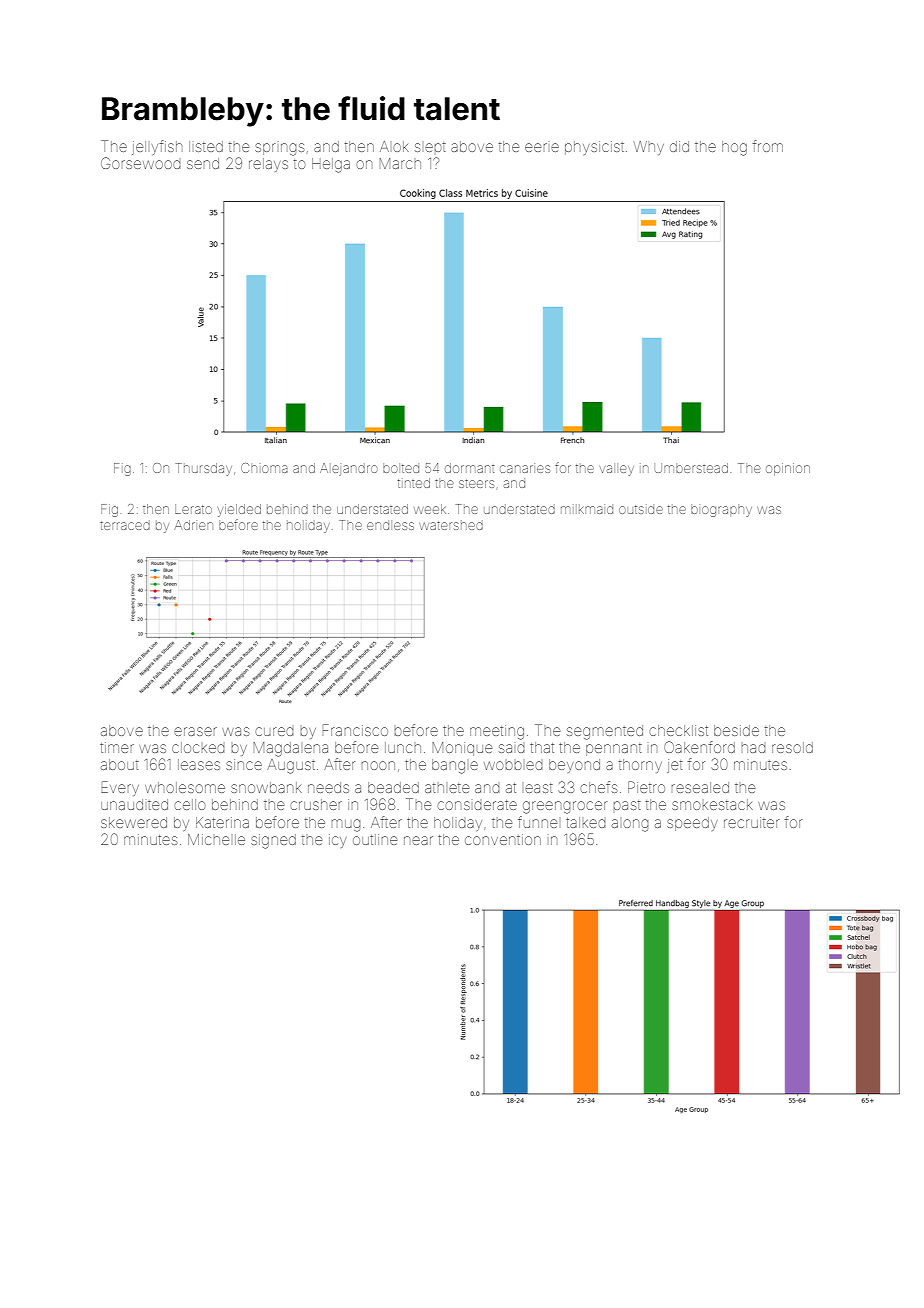 The image size is (924, 1308). I want to click on eerie, so click(542, 147).
